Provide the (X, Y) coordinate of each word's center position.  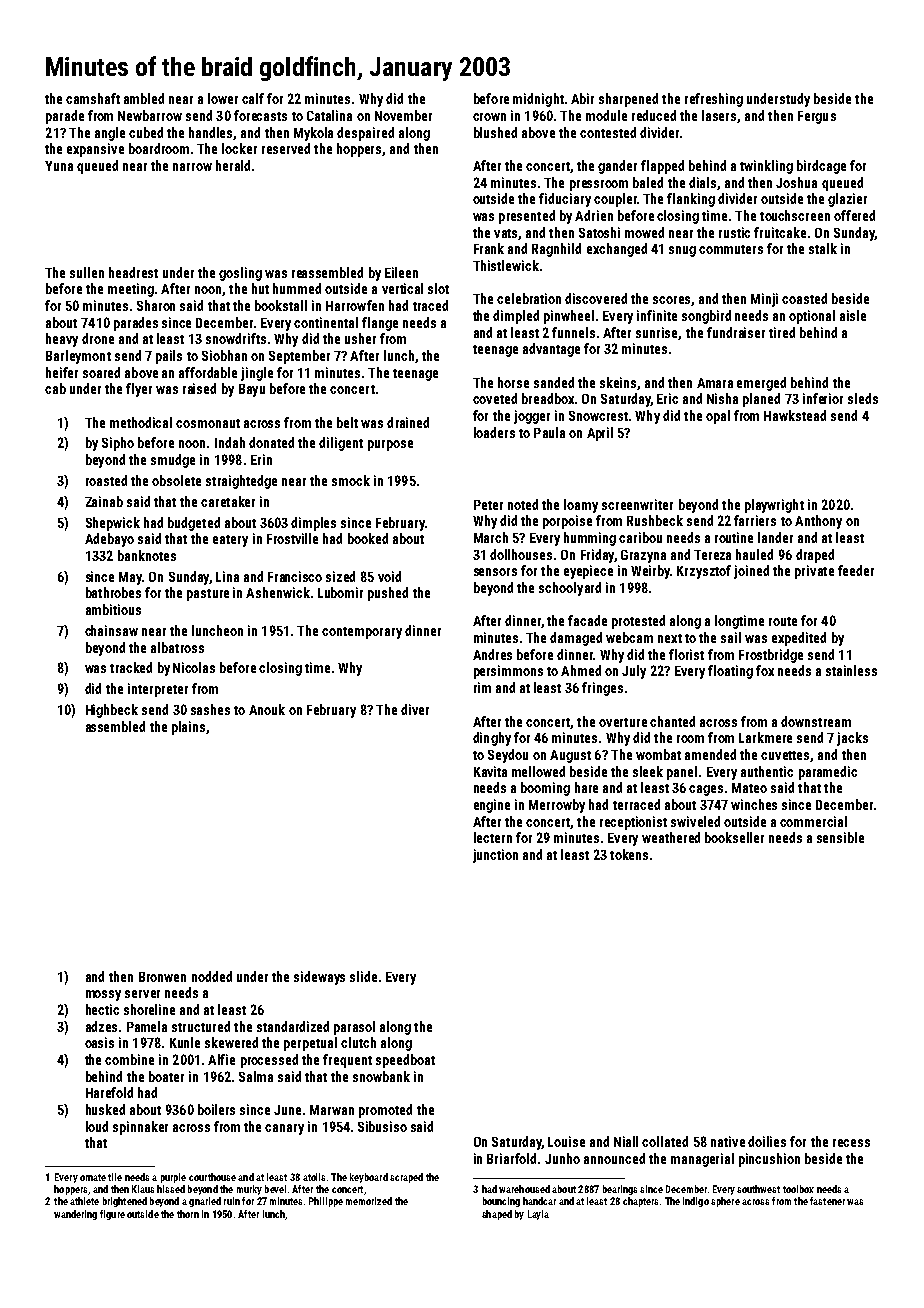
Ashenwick (278, 592)
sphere (725, 1202)
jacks (852, 739)
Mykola (313, 134)
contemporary (362, 633)
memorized (369, 1201)
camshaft (93, 98)
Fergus (817, 117)
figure (112, 1215)
